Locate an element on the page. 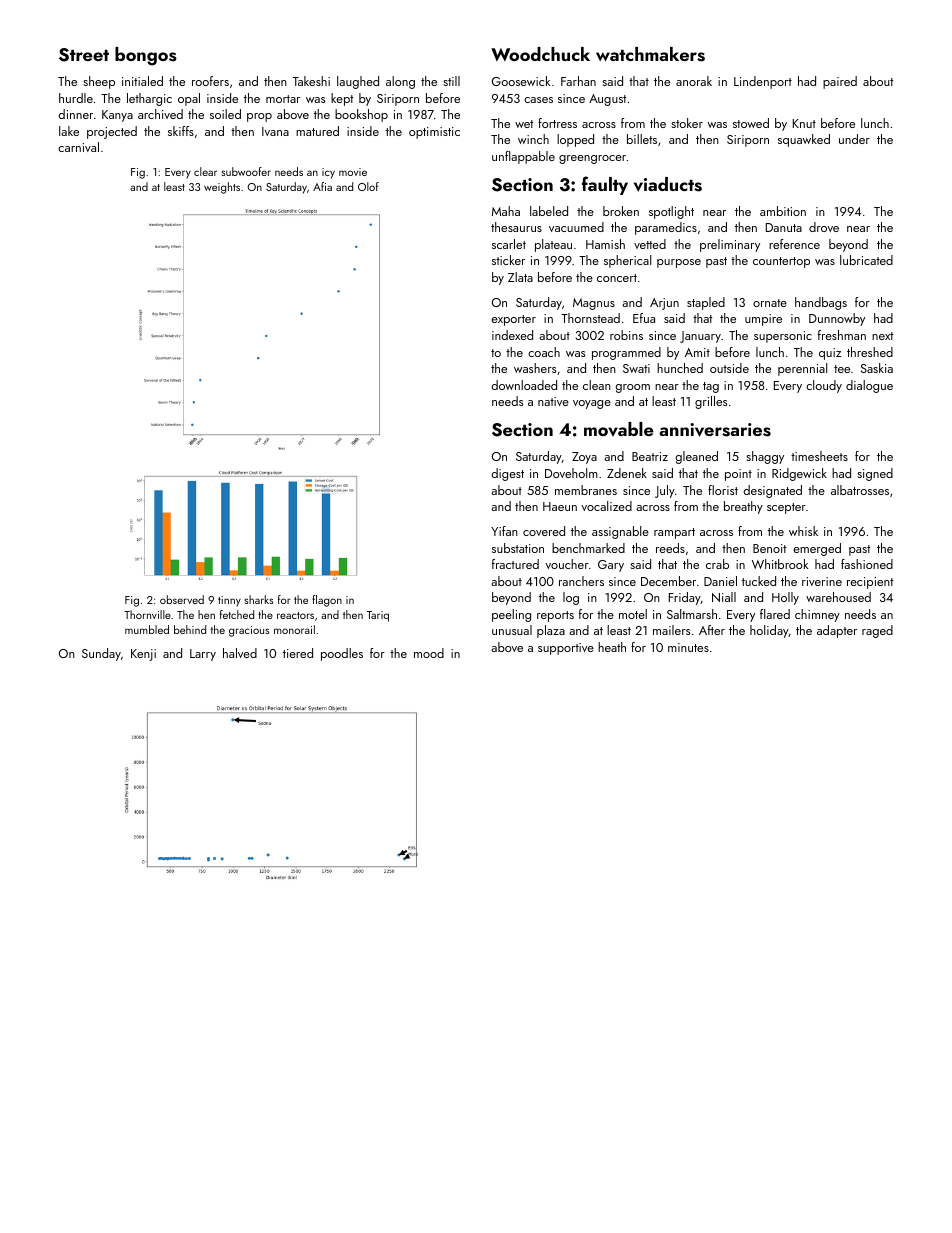  halved is located at coordinates (240, 653).
